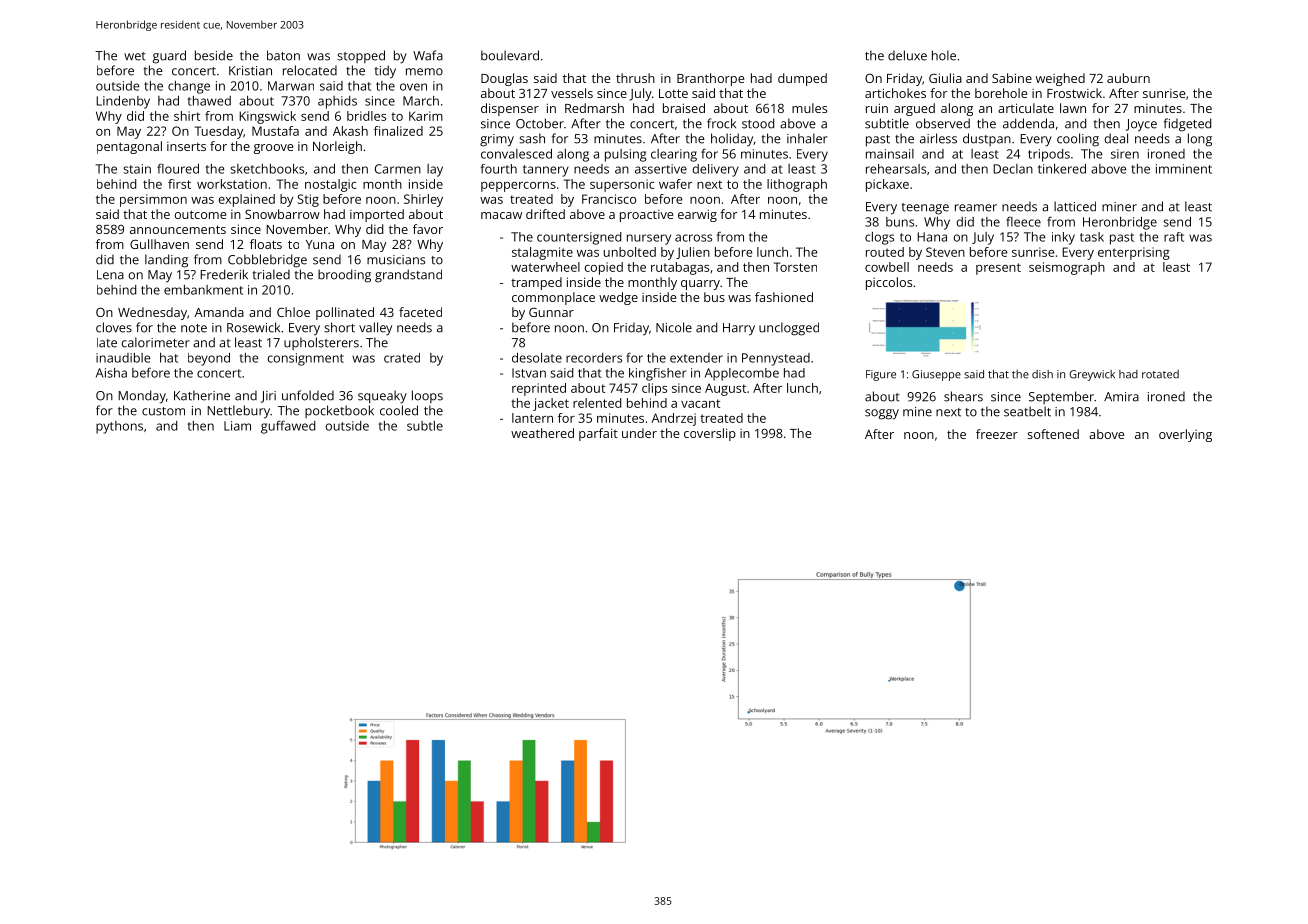 The height and width of the screenshot is (924, 1308). What do you see at coordinates (135, 56) in the screenshot?
I see `wet` at bounding box center [135, 56].
